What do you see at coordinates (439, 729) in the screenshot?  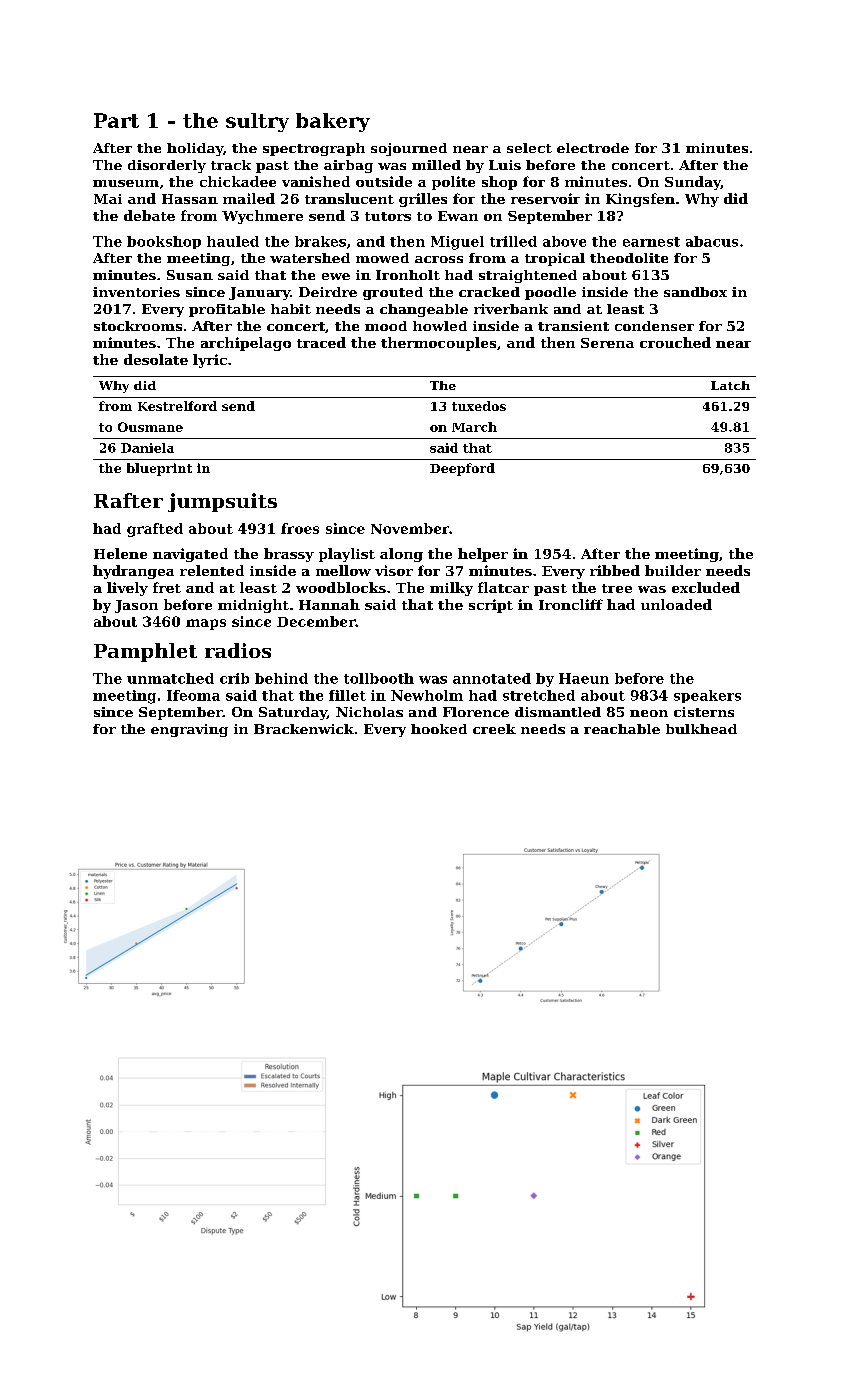 I see `hooked` at bounding box center [439, 729].
